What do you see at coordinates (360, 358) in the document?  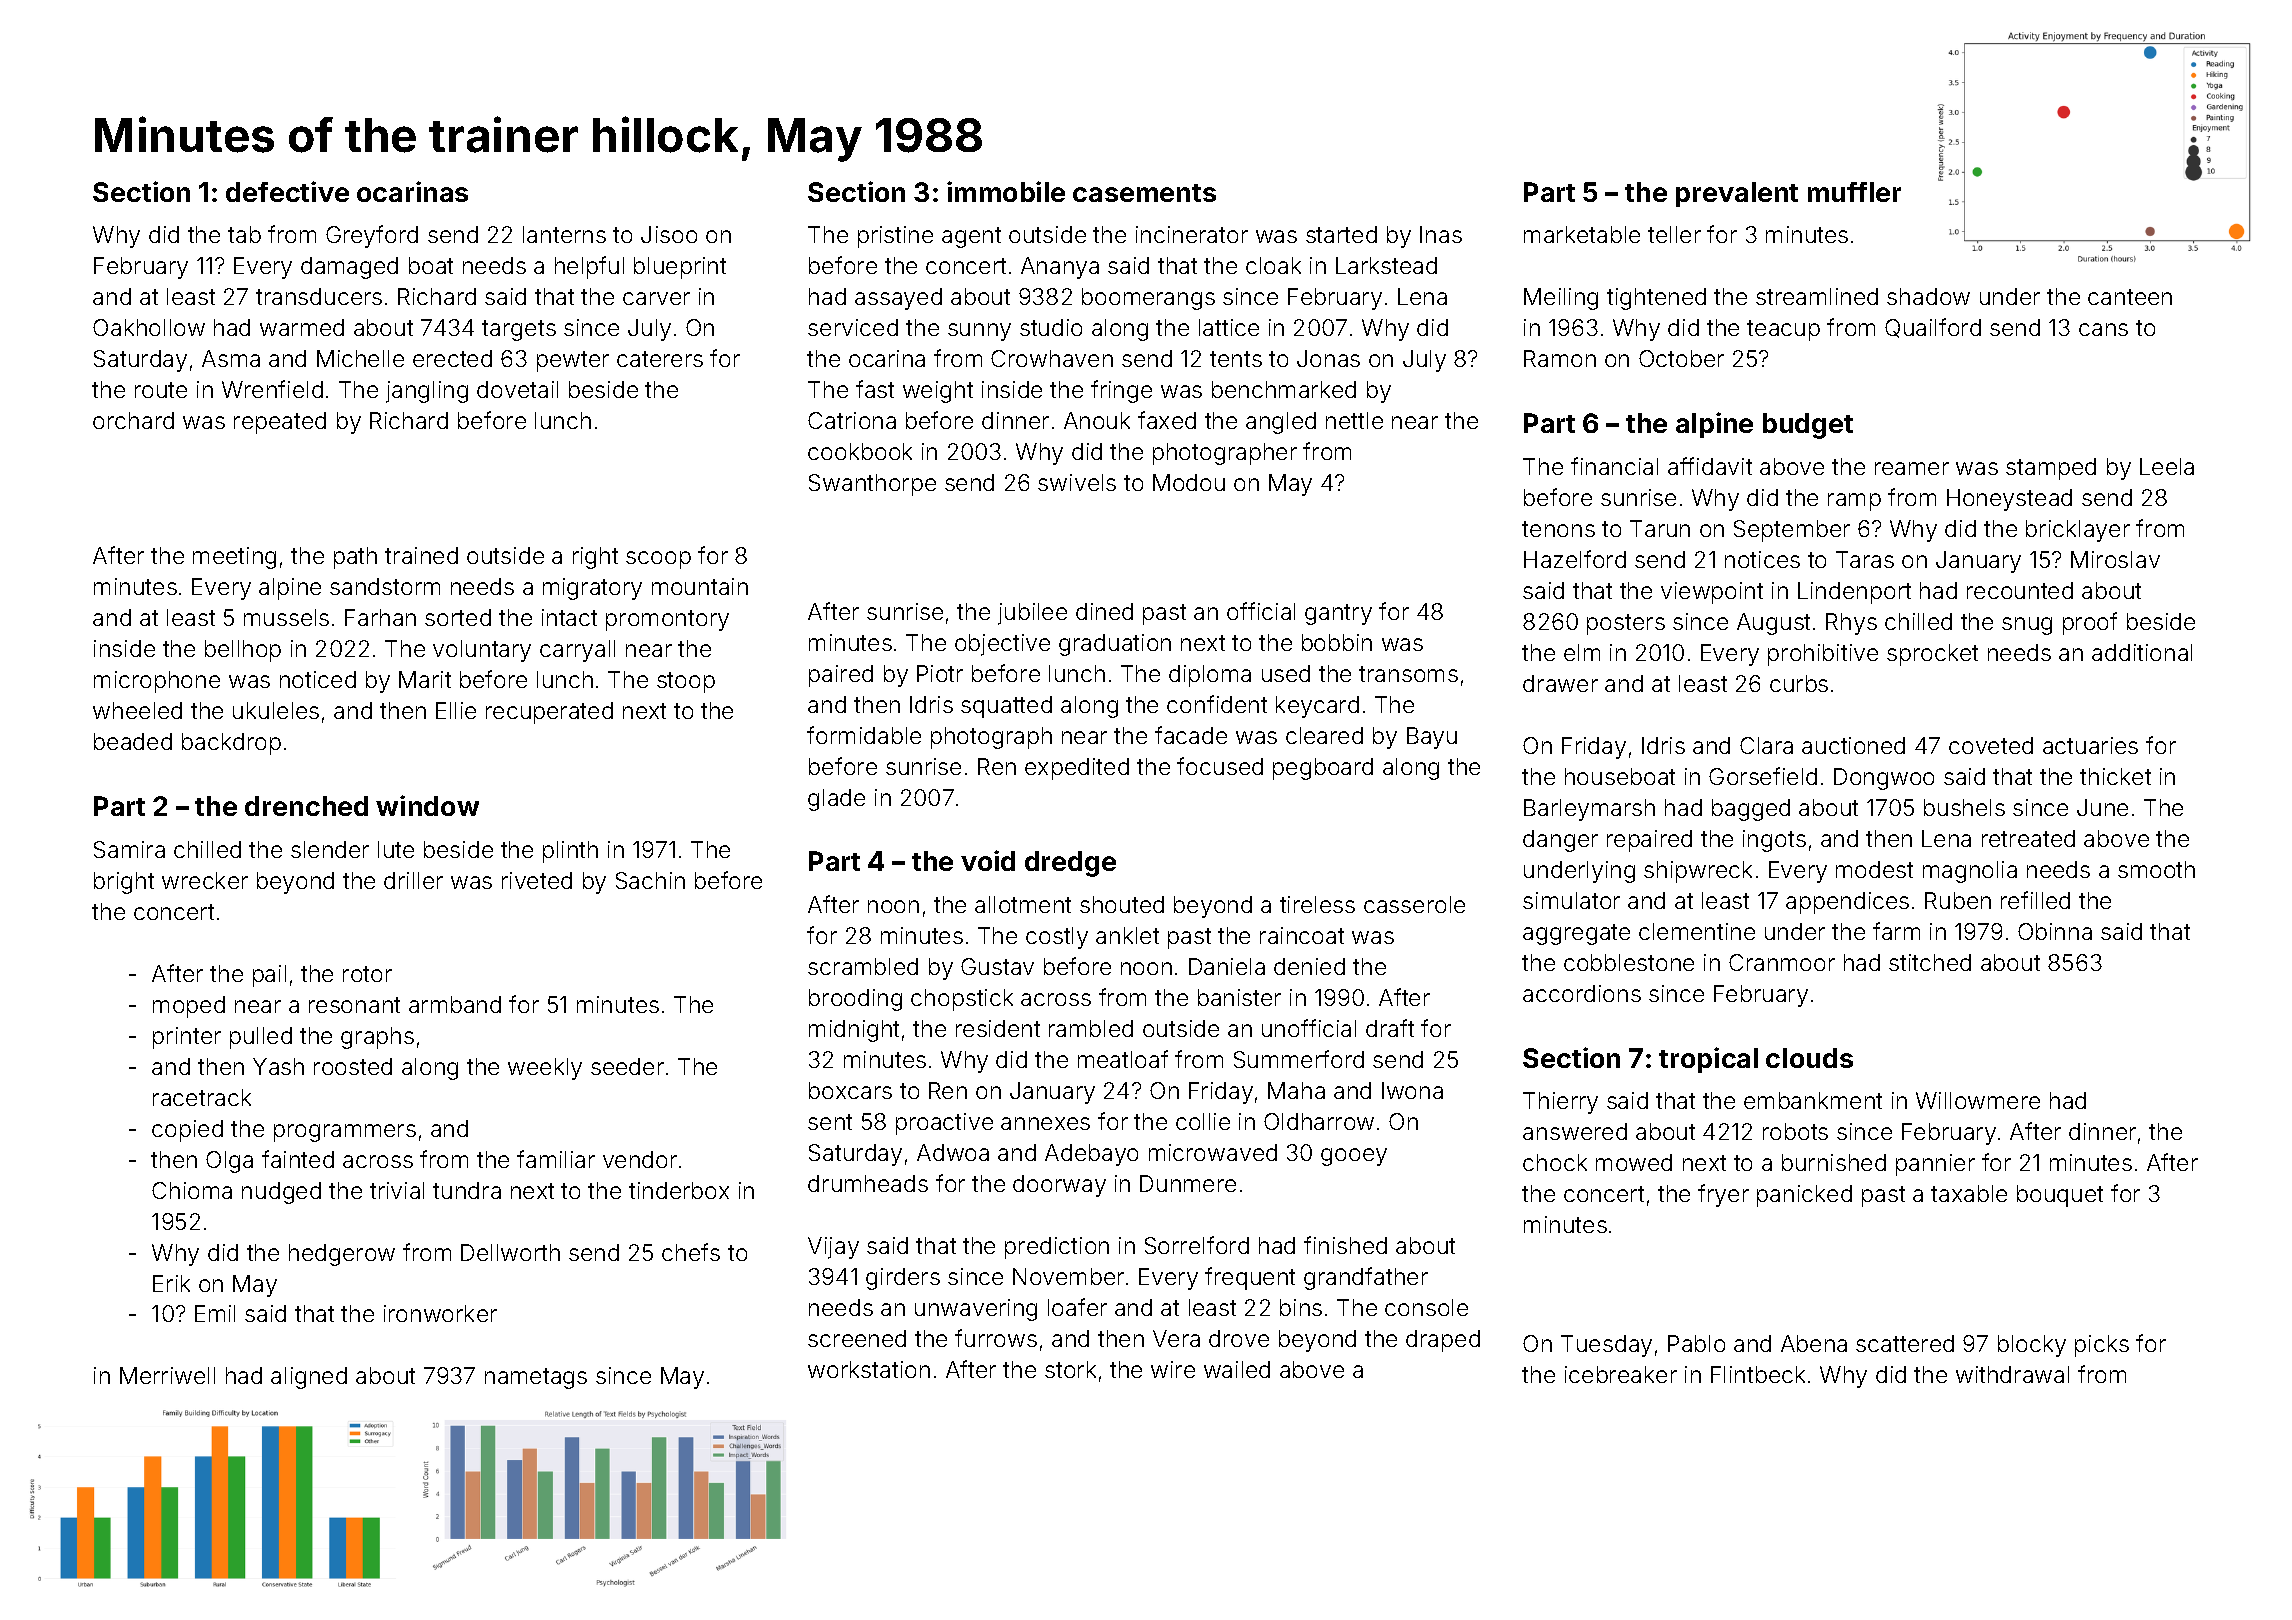 I see `Michelle` at bounding box center [360, 358].
